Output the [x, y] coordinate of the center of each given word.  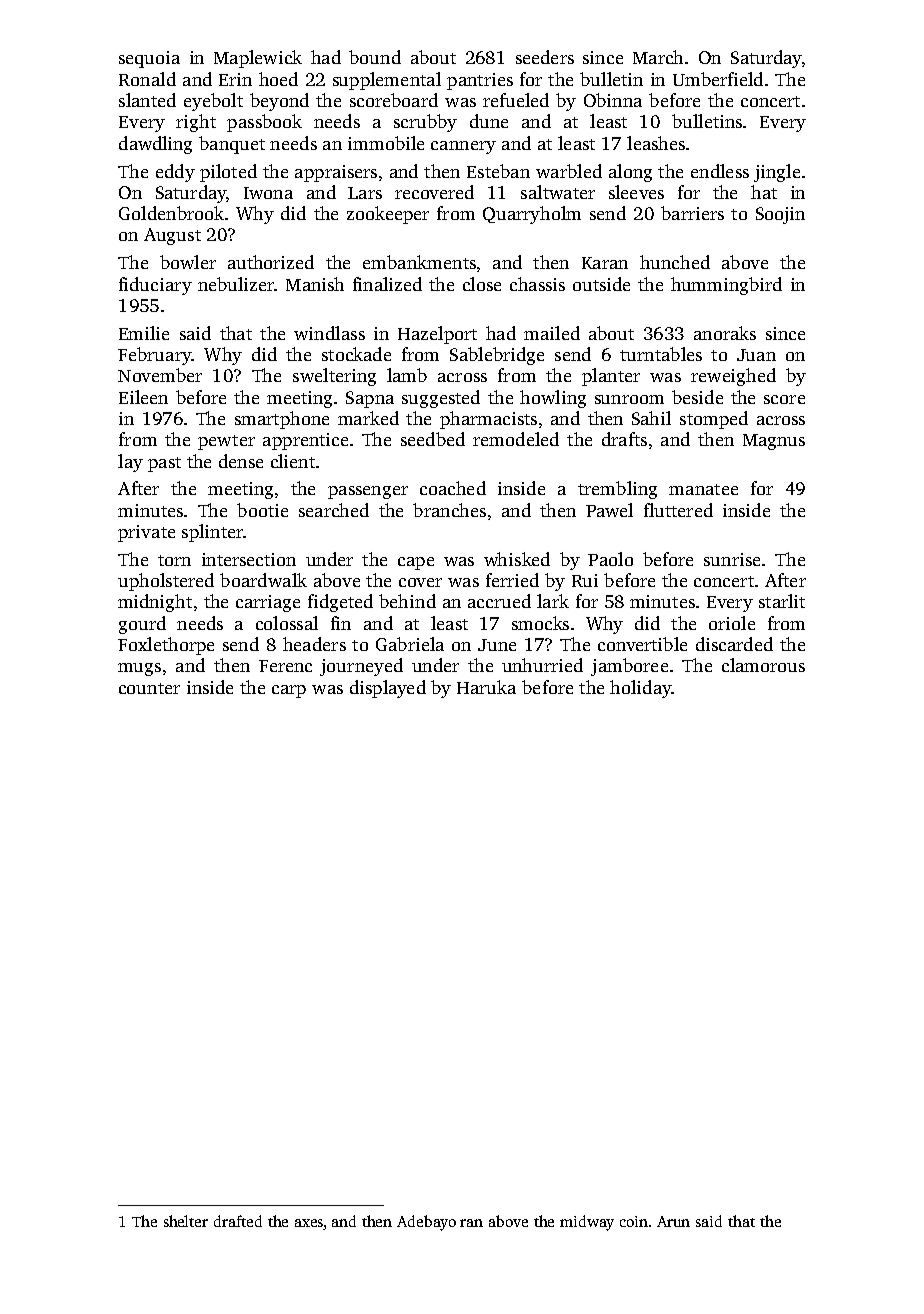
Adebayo [426, 1223]
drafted [238, 1221]
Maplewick [258, 59]
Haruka [486, 687]
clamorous [763, 665]
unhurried [542, 665]
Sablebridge [497, 356]
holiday [640, 689]
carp [289, 691]
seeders [545, 57]
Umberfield [718, 79]
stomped [714, 420]
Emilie [144, 333]
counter [149, 688]
